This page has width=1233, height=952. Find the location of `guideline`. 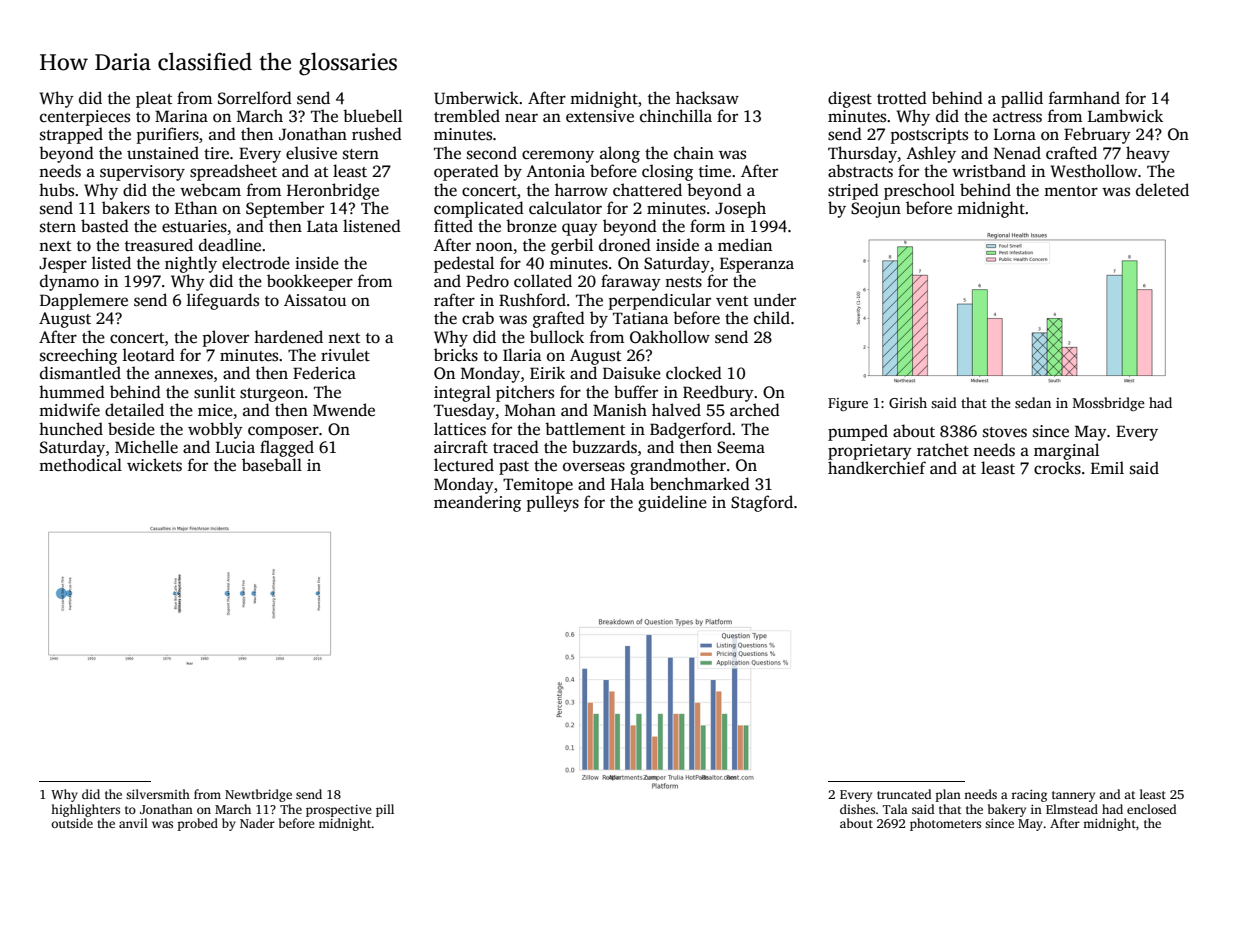

guideline is located at coordinates (672, 503).
